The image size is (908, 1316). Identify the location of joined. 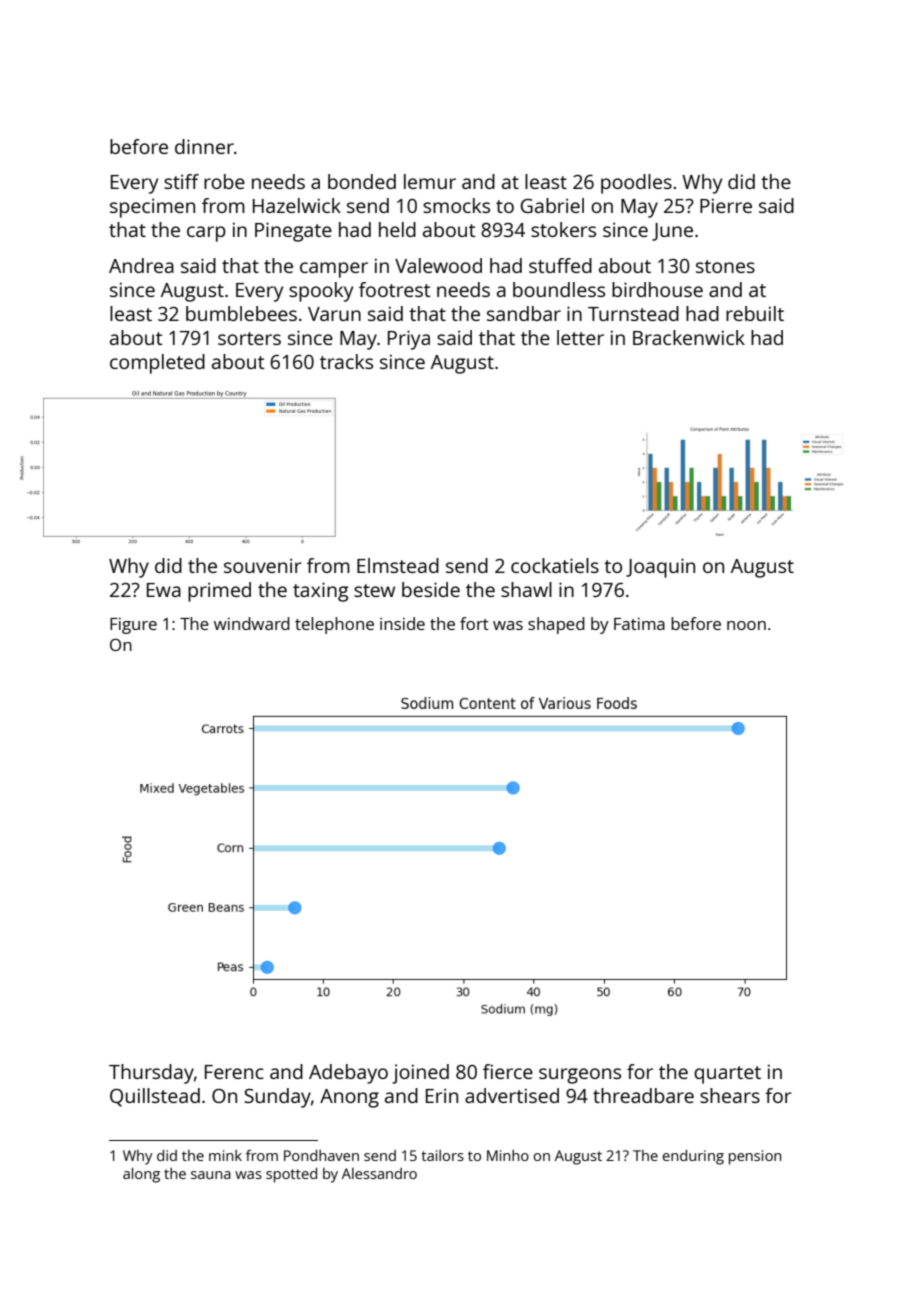
(420, 1074).
